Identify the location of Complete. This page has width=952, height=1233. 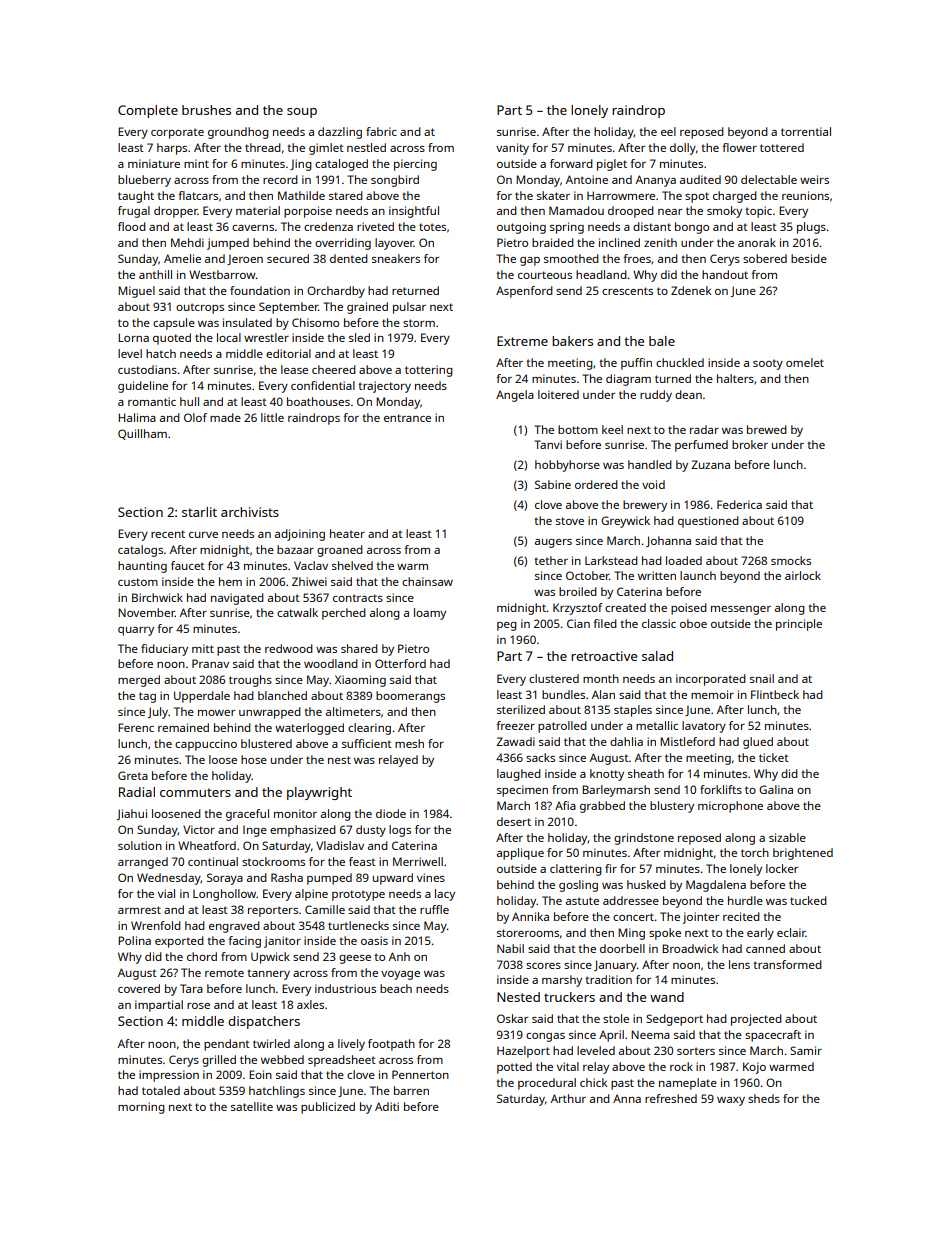
(148, 111).
